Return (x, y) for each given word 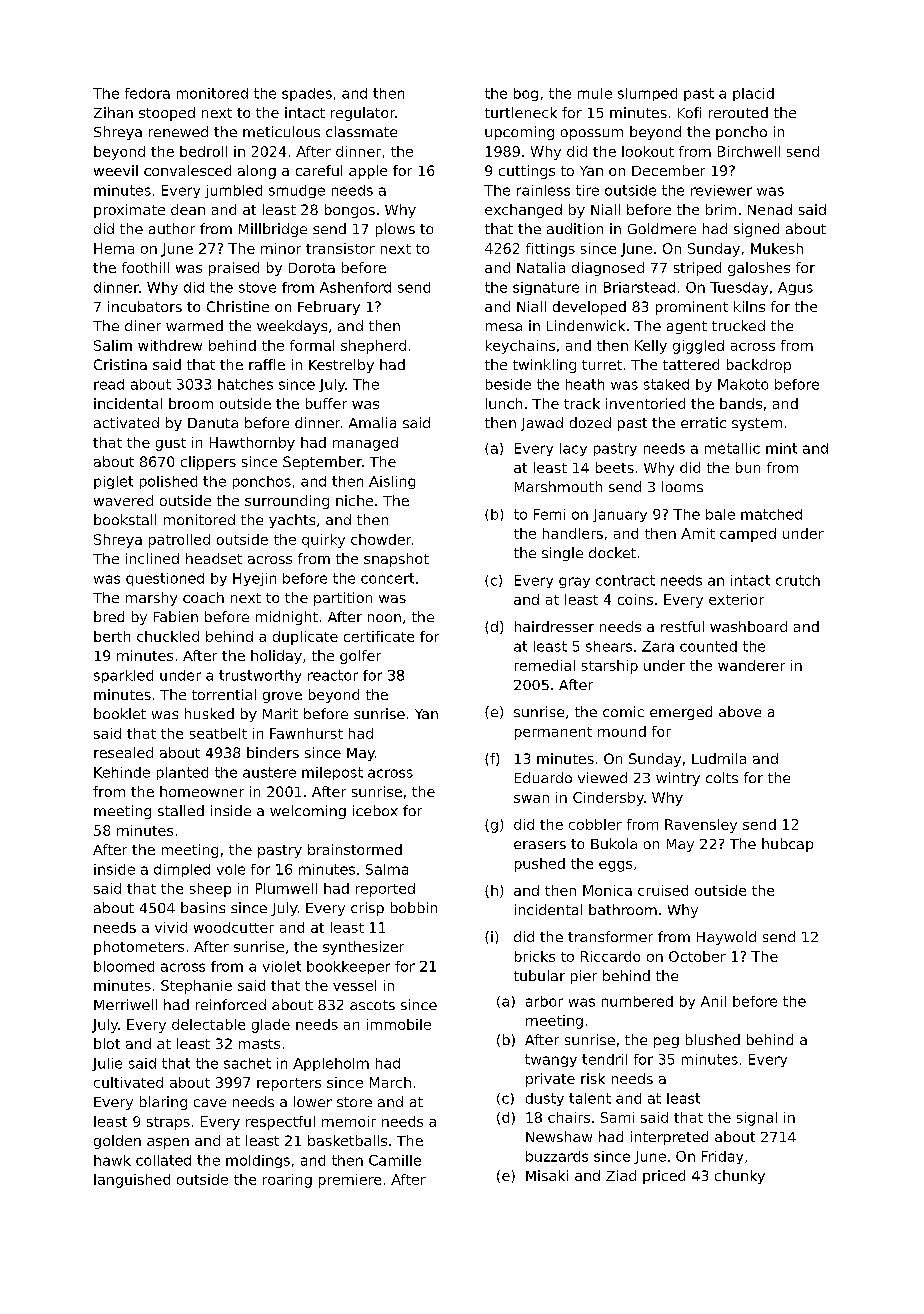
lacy (573, 449)
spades (307, 94)
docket (612, 552)
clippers (208, 463)
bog (526, 94)
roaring (287, 1181)
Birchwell (749, 151)
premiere (350, 1181)
